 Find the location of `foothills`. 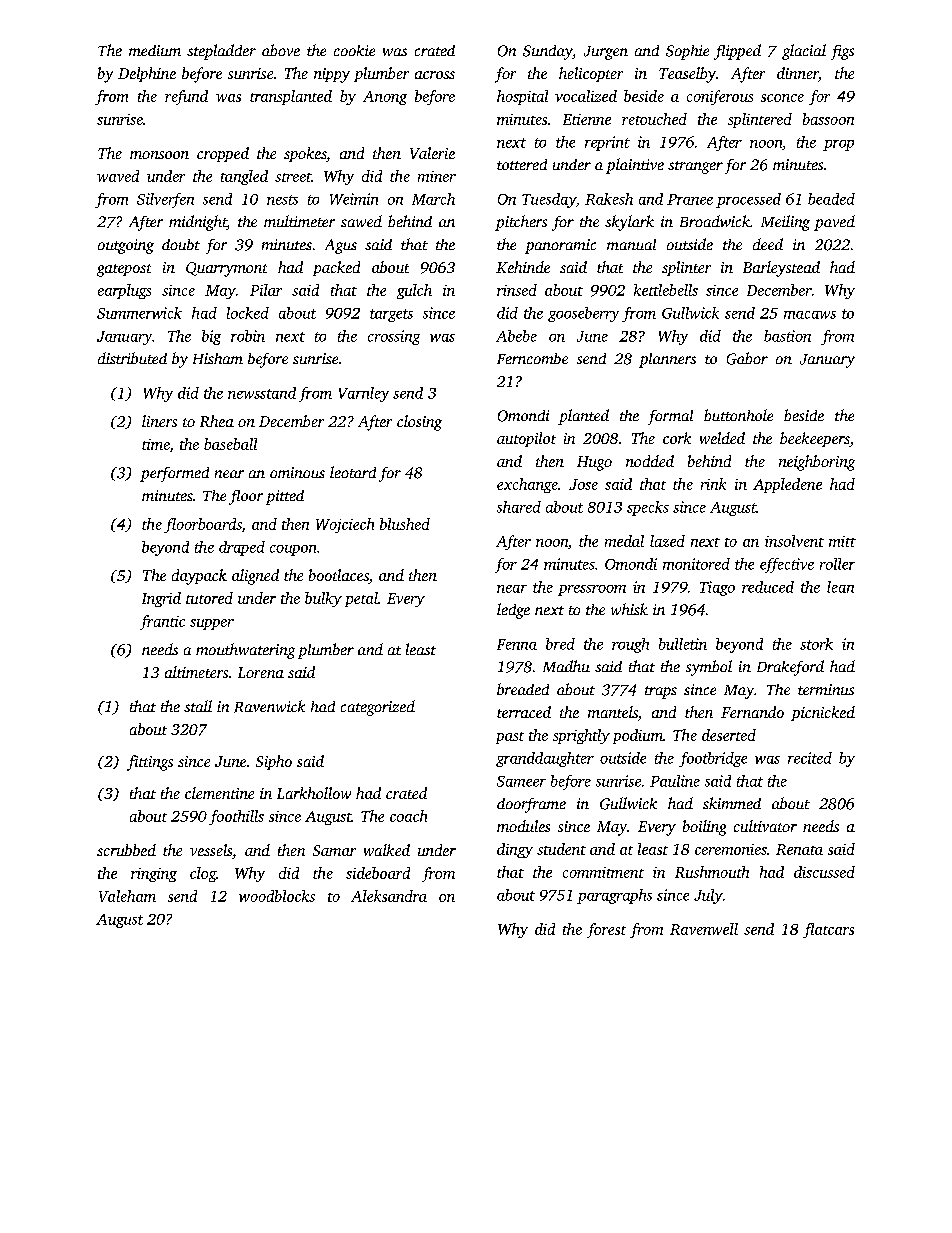

foothills is located at coordinates (236, 817).
